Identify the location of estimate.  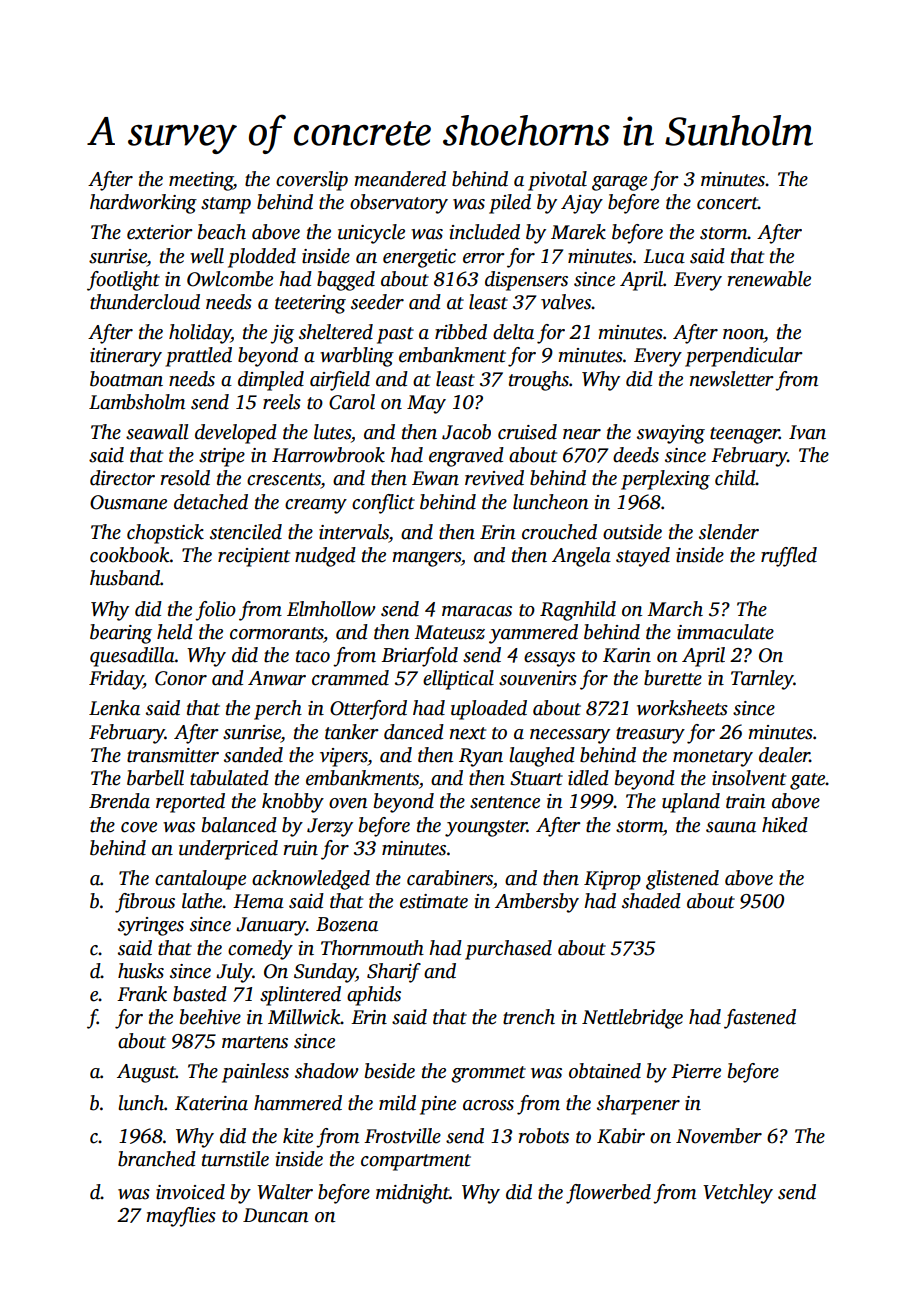
(434, 901).
